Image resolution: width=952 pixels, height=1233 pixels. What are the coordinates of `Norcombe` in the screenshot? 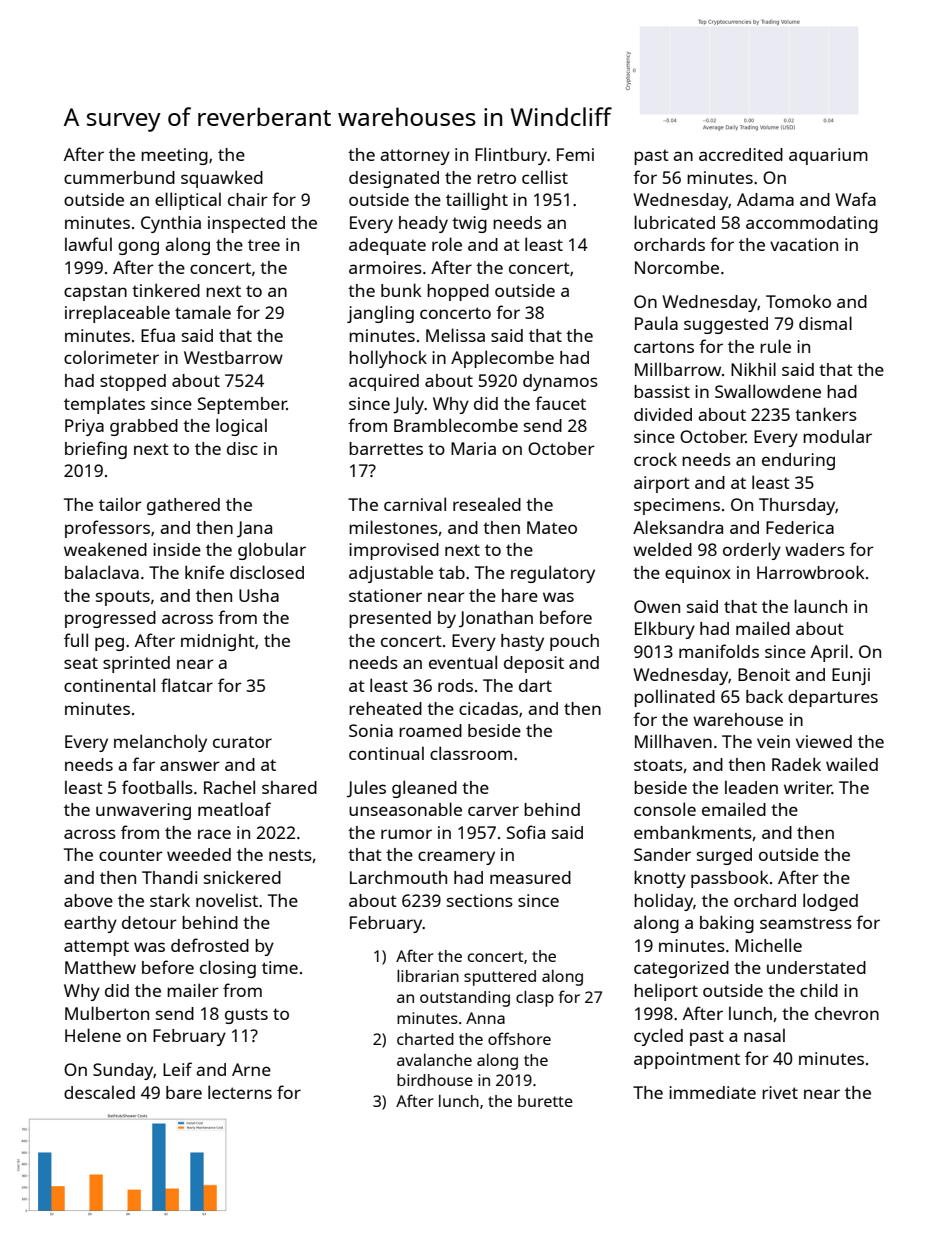 It's located at (677, 267).
